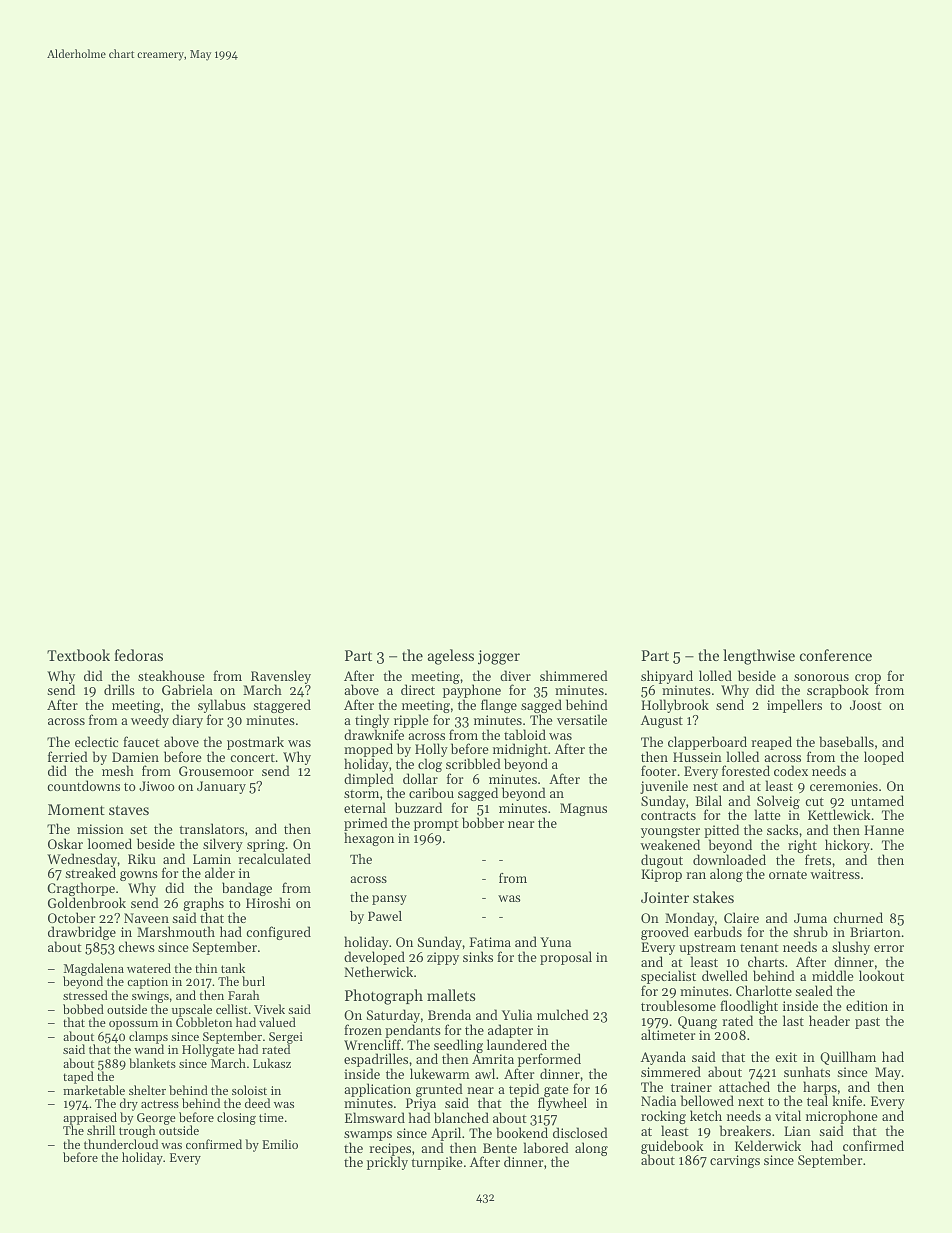 The image size is (952, 1233). What do you see at coordinates (138, 655) in the screenshot?
I see `fedoras` at bounding box center [138, 655].
